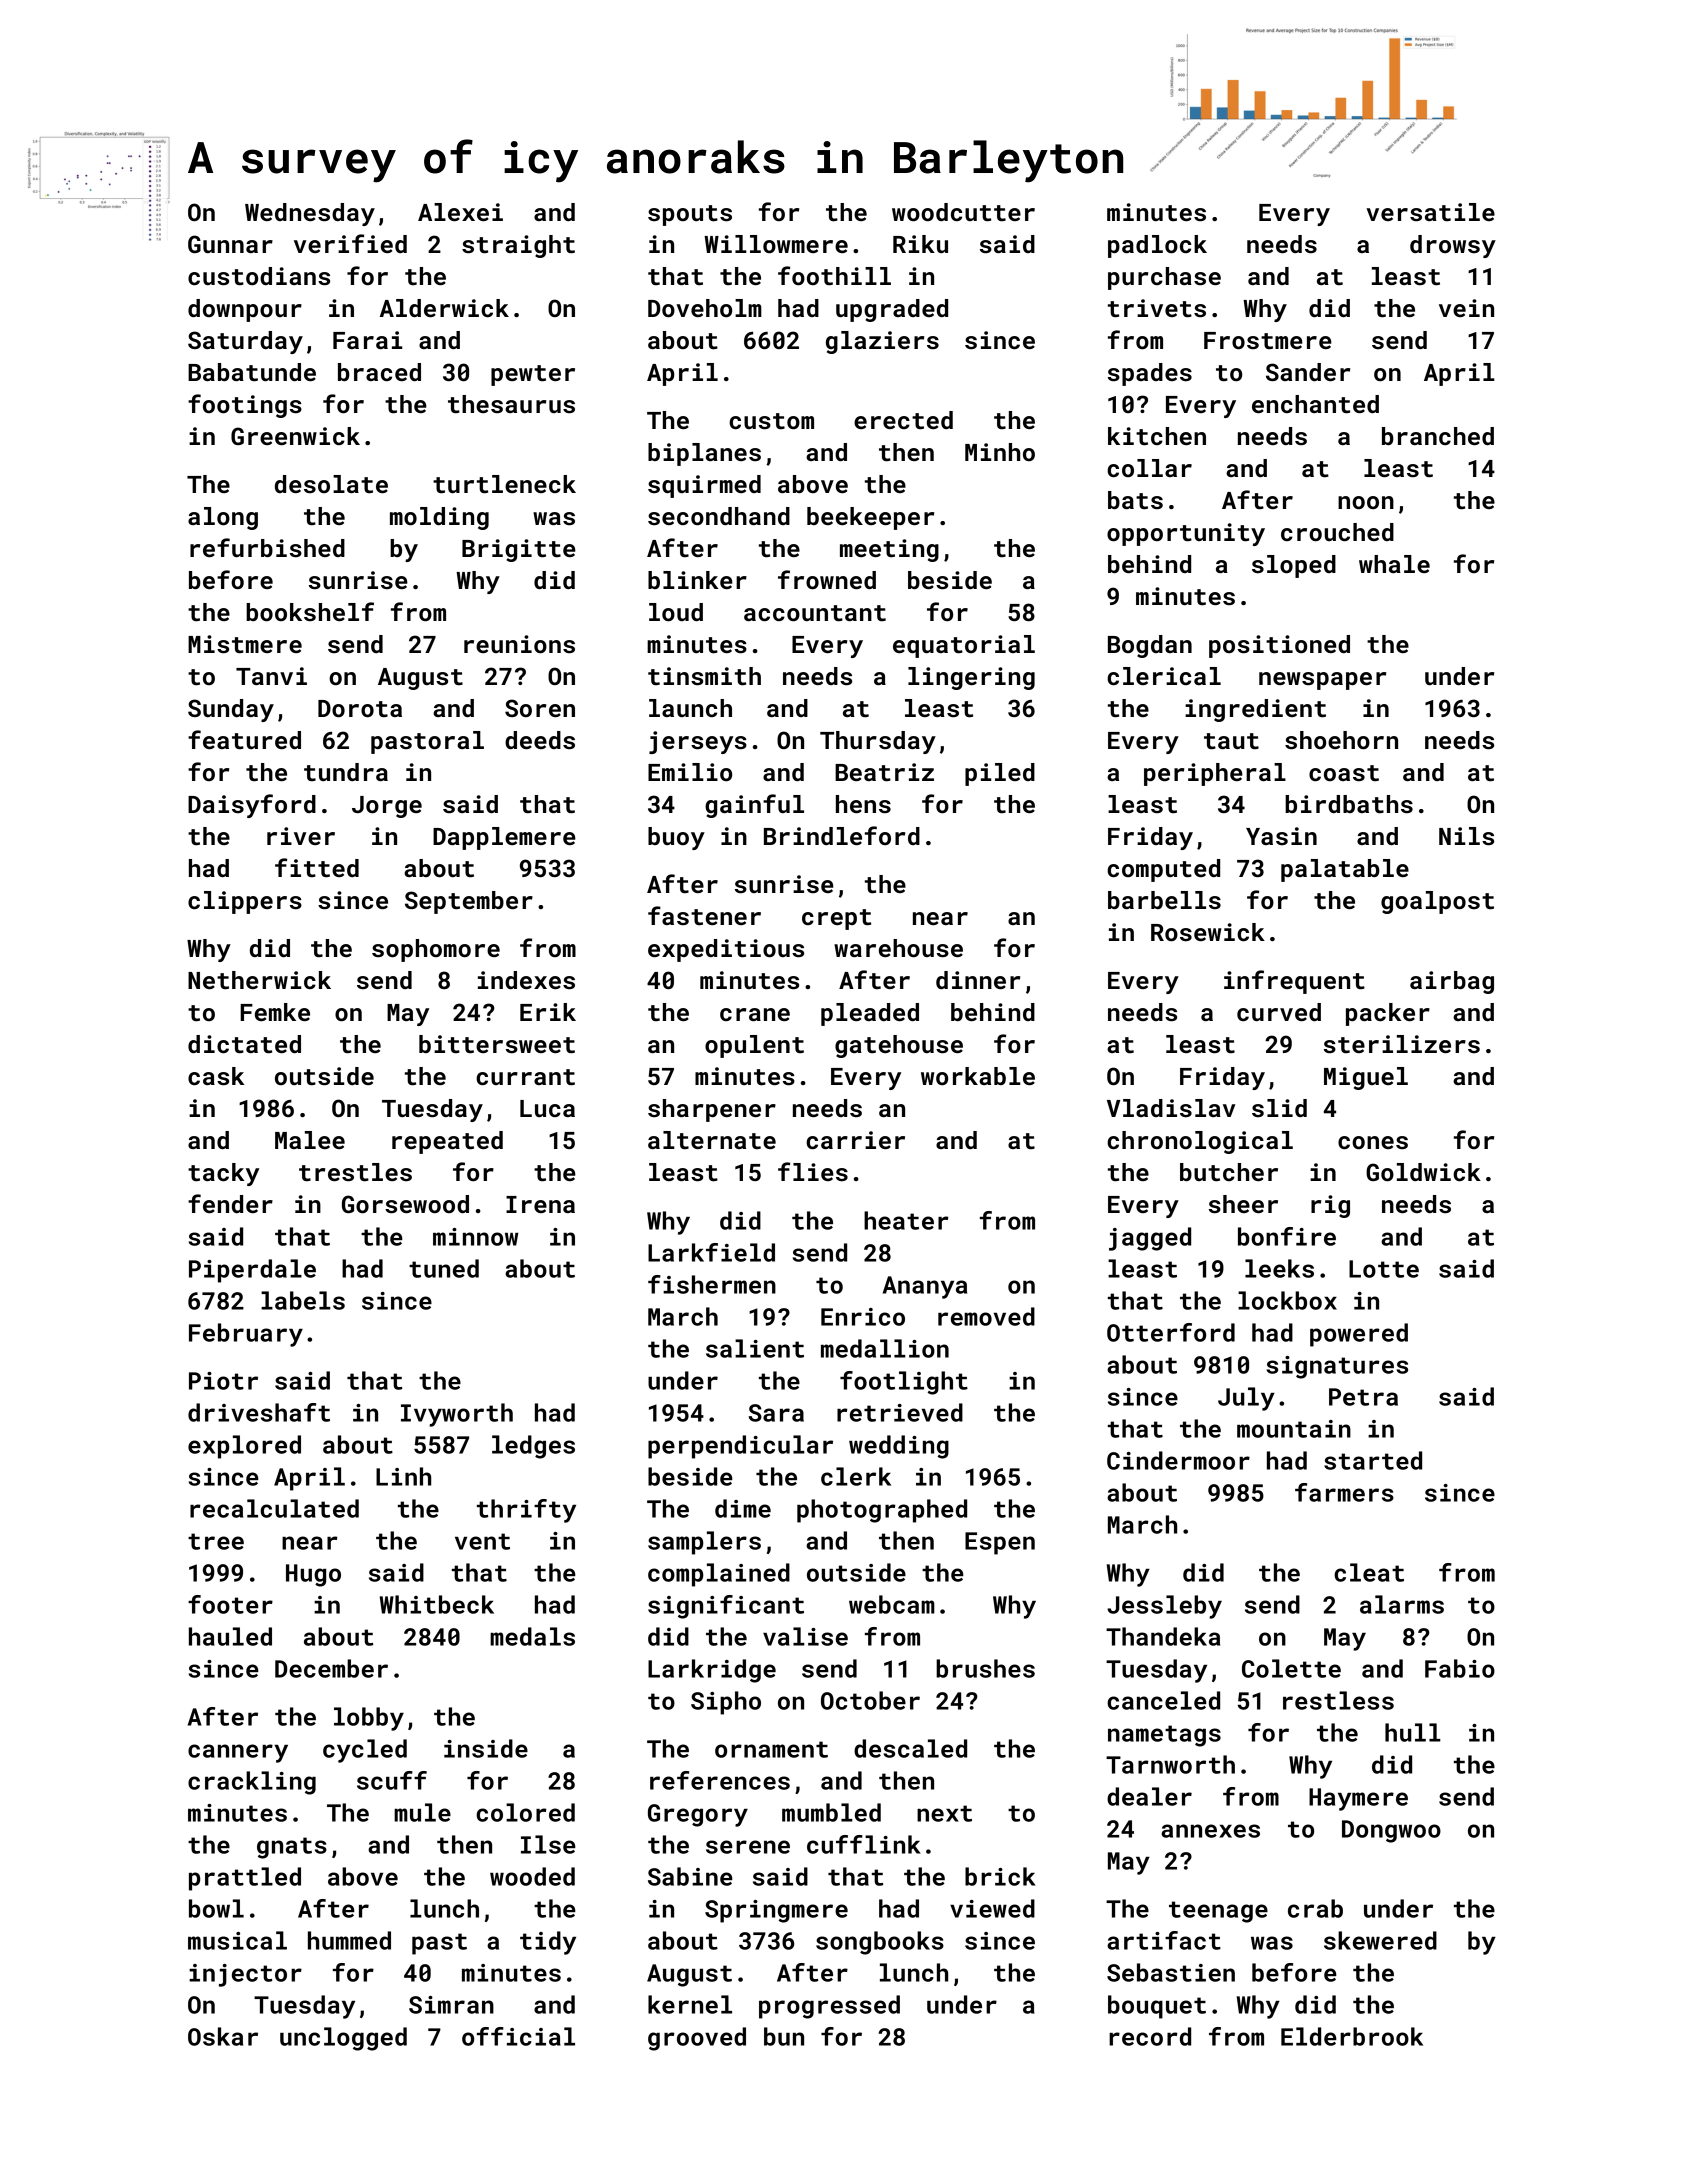 This page has height=2178, width=1683. Describe the element at coordinates (1150, 646) in the page. I see `Bogdan` at that location.
